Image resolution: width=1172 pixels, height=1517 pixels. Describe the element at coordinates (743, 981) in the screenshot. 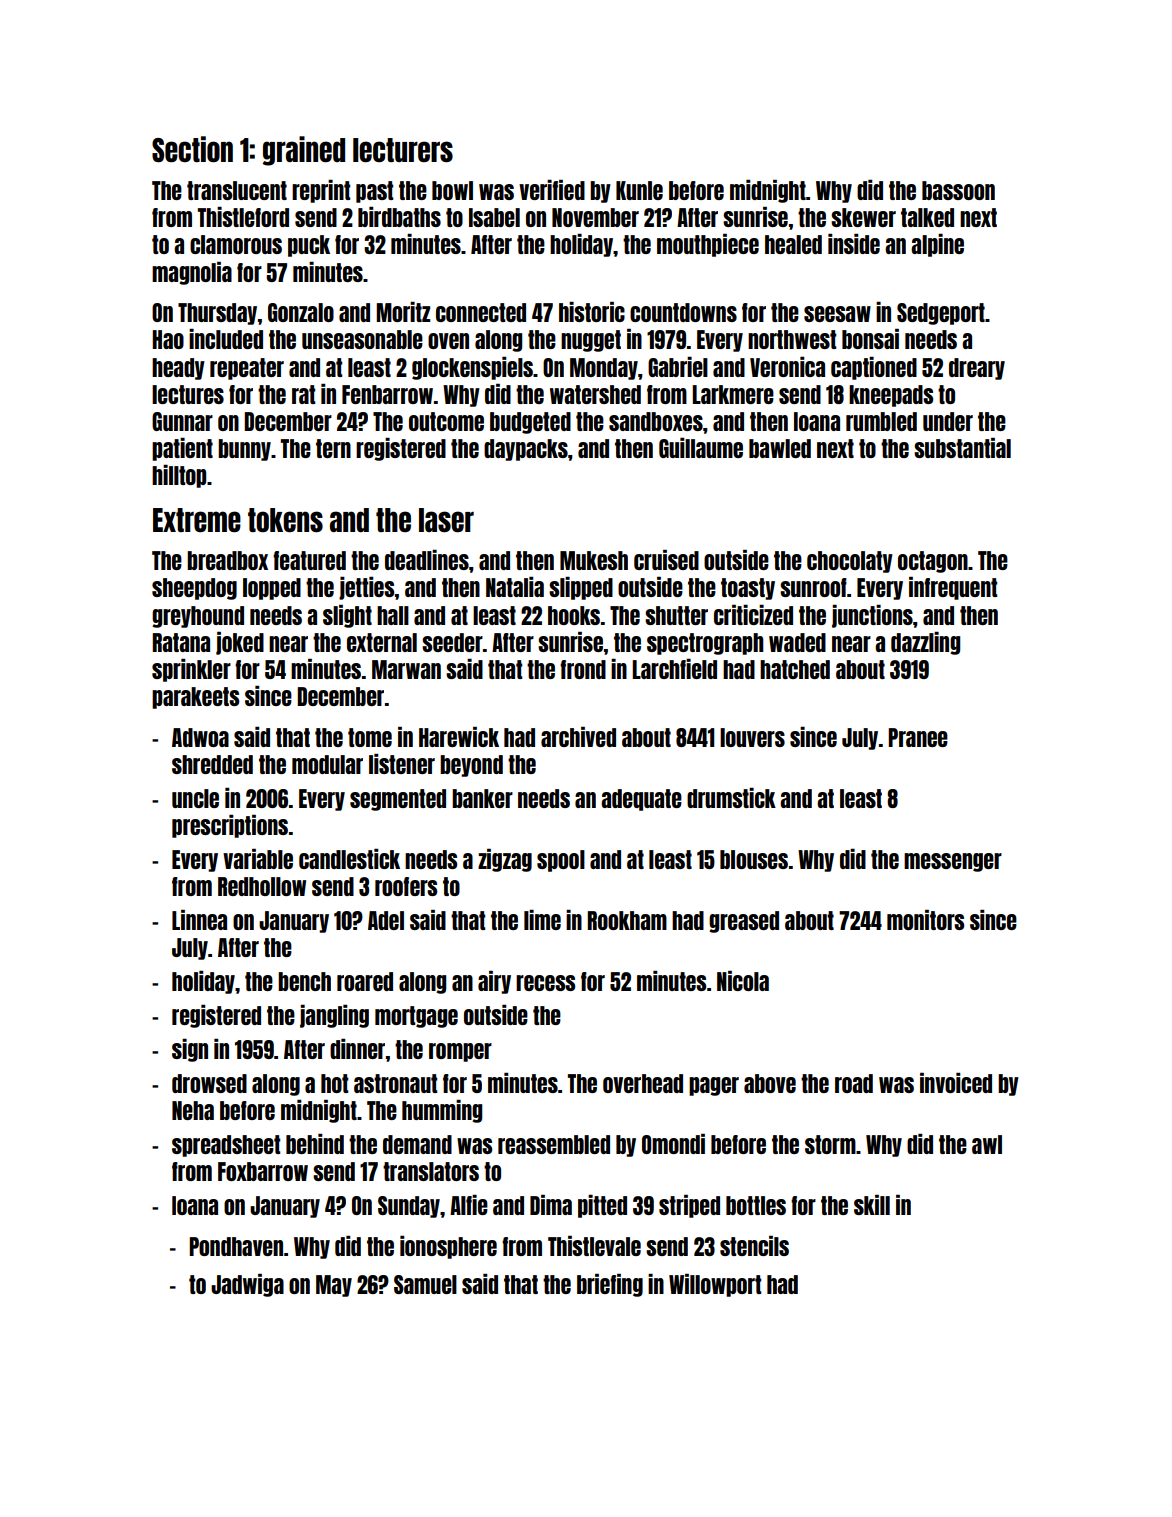

I see `Nicola` at that location.
